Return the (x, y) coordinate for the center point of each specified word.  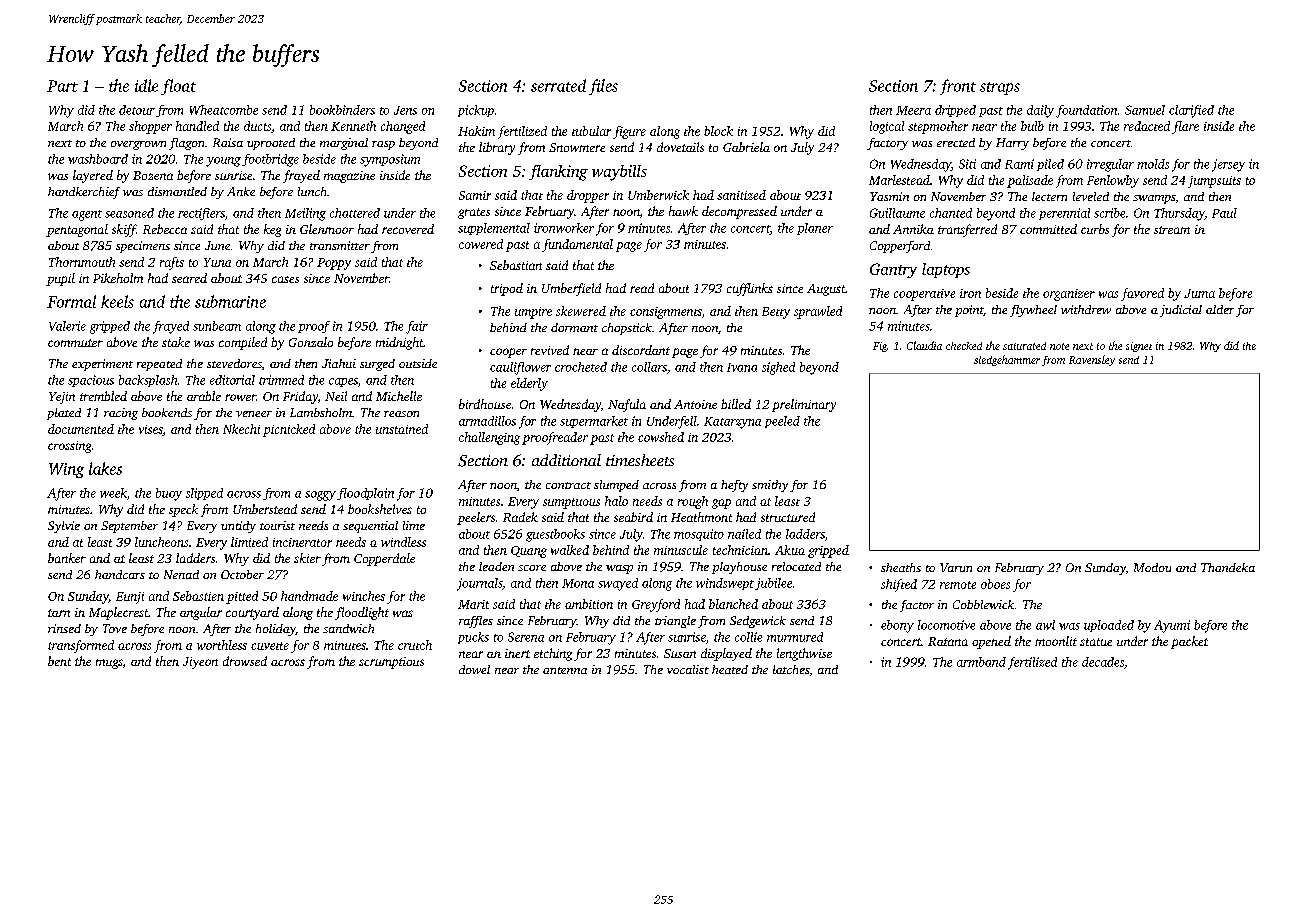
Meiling (305, 214)
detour (137, 110)
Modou (1152, 567)
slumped (616, 486)
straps (1000, 88)
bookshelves (380, 509)
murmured (795, 637)
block (718, 131)
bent (59, 661)
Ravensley (1092, 360)
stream (1172, 230)
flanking (558, 173)
